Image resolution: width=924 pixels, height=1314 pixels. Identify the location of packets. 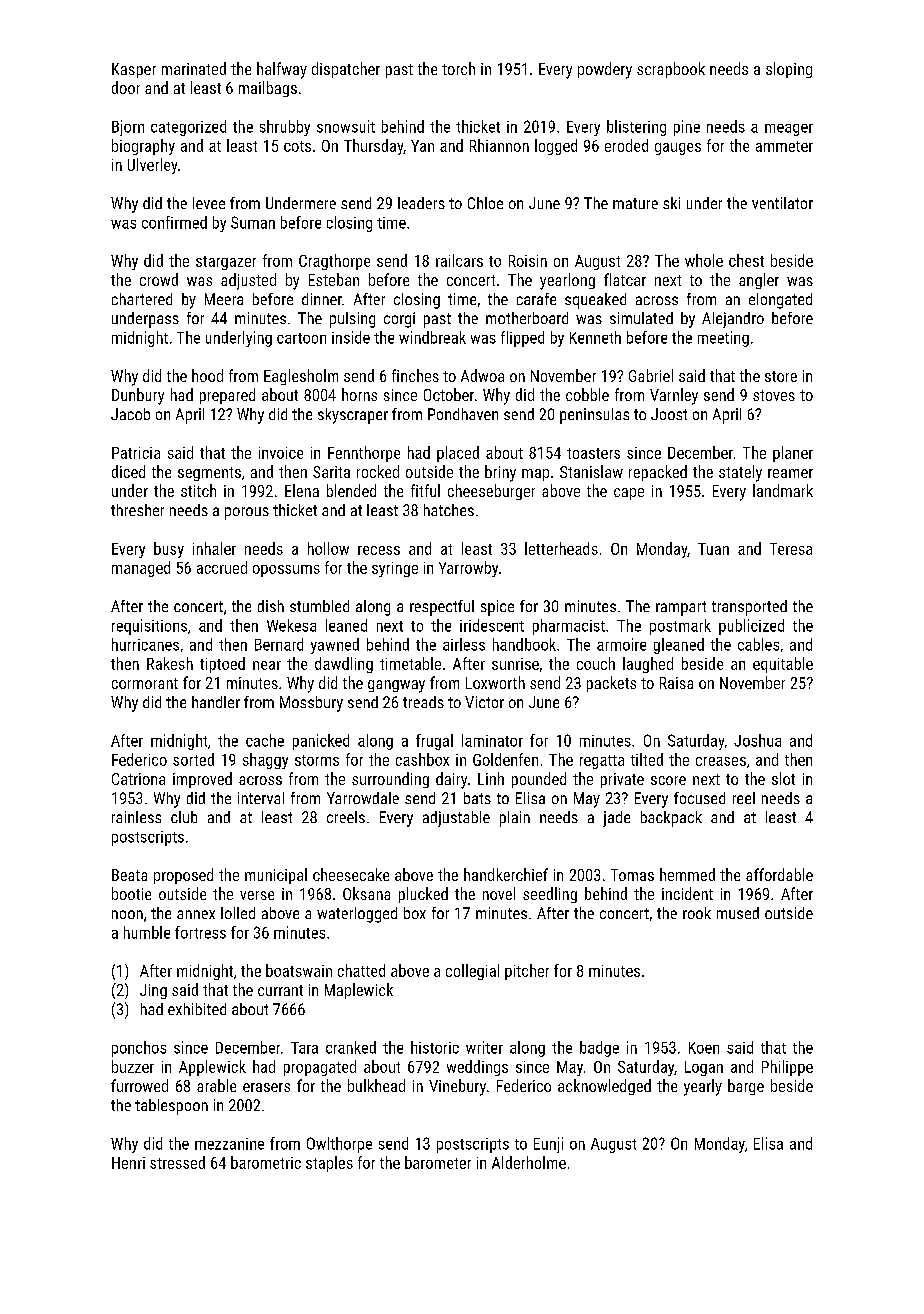
(611, 684).
